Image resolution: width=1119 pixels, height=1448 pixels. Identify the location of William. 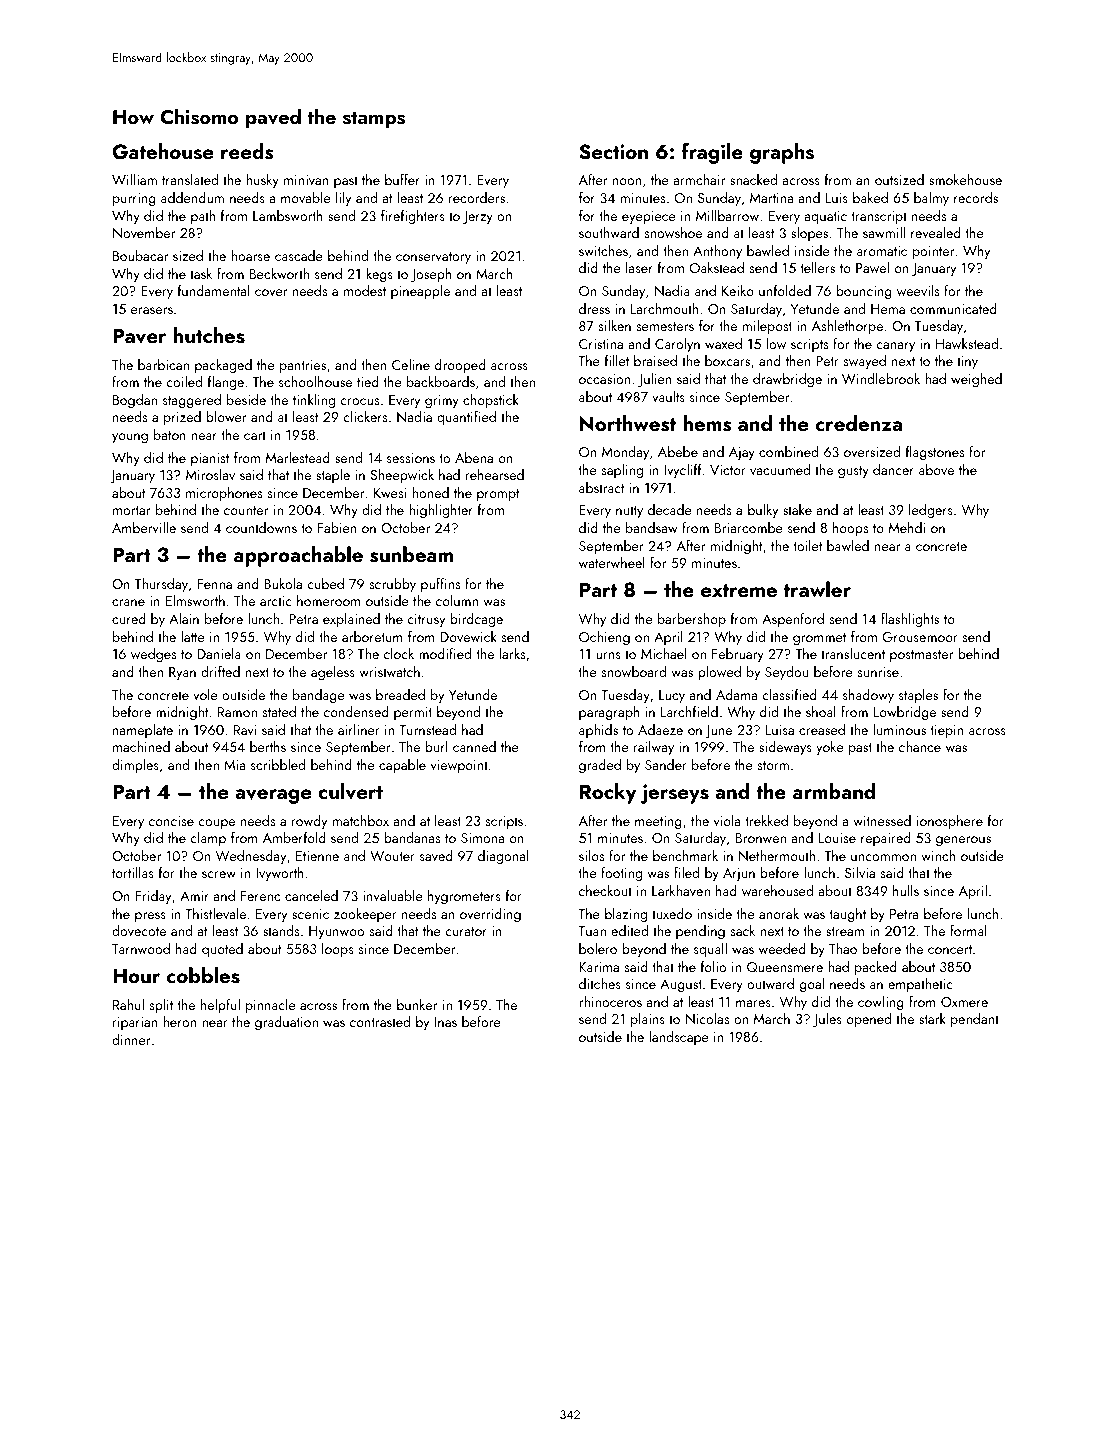
(134, 179).
